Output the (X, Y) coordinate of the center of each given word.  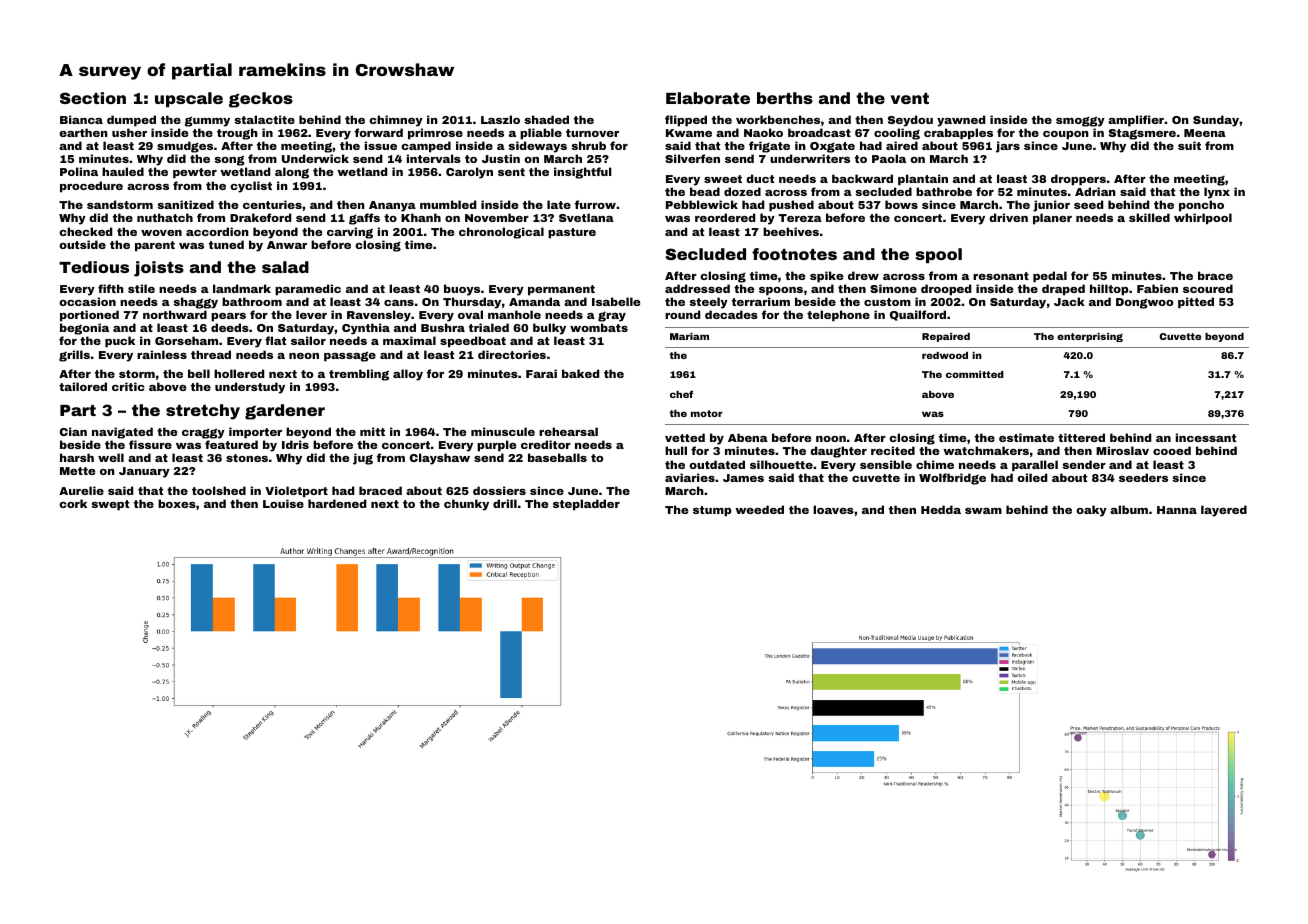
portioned (89, 316)
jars (1008, 147)
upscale (189, 99)
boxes (177, 503)
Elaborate (708, 98)
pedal (1050, 277)
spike (826, 277)
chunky (466, 505)
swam (983, 511)
